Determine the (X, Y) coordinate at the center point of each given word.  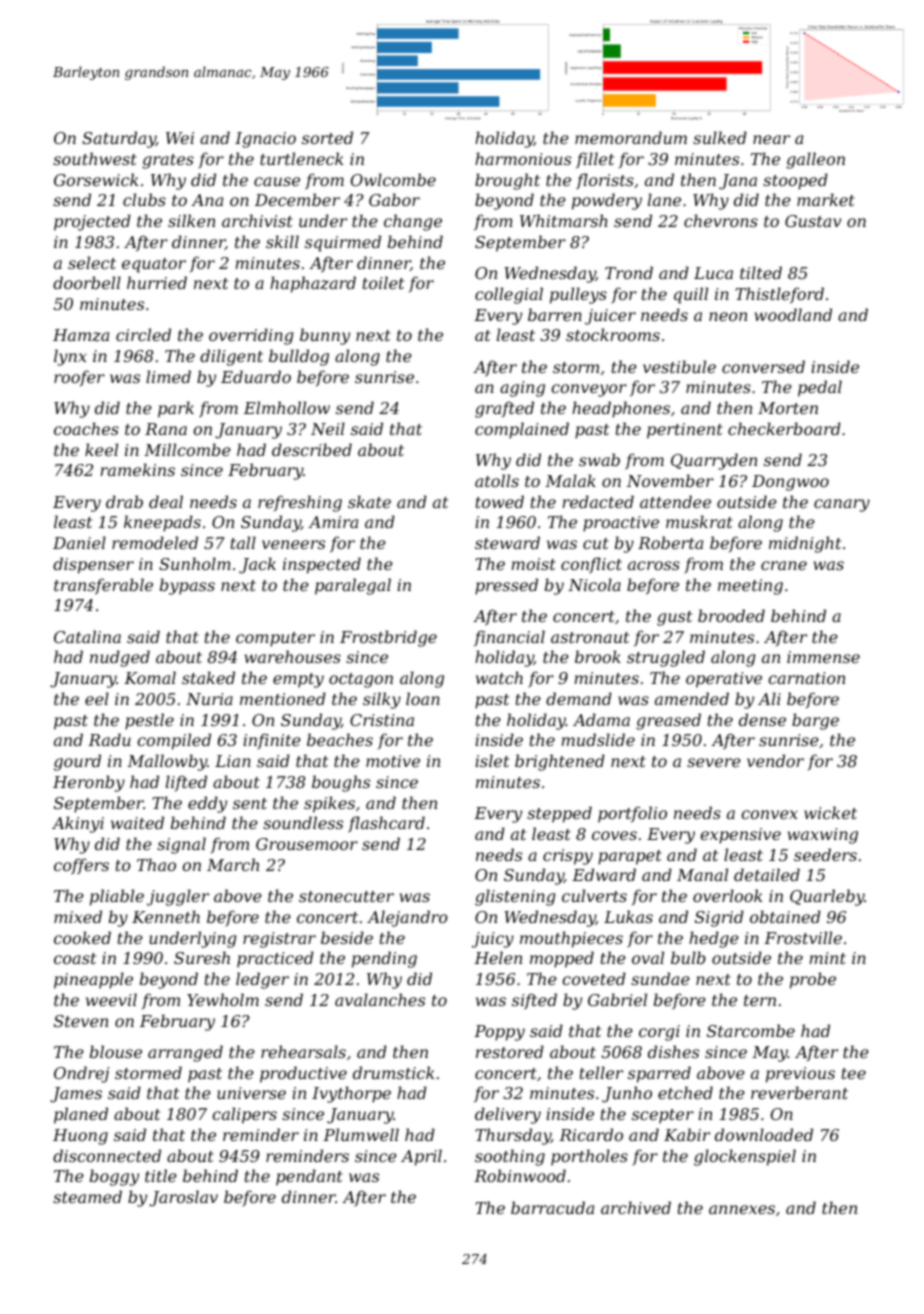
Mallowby (167, 762)
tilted (761, 272)
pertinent (685, 431)
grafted (504, 409)
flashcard (386, 824)
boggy (114, 1177)
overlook (728, 895)
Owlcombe (393, 179)
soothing (510, 1157)
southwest (95, 158)
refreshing (300, 503)
